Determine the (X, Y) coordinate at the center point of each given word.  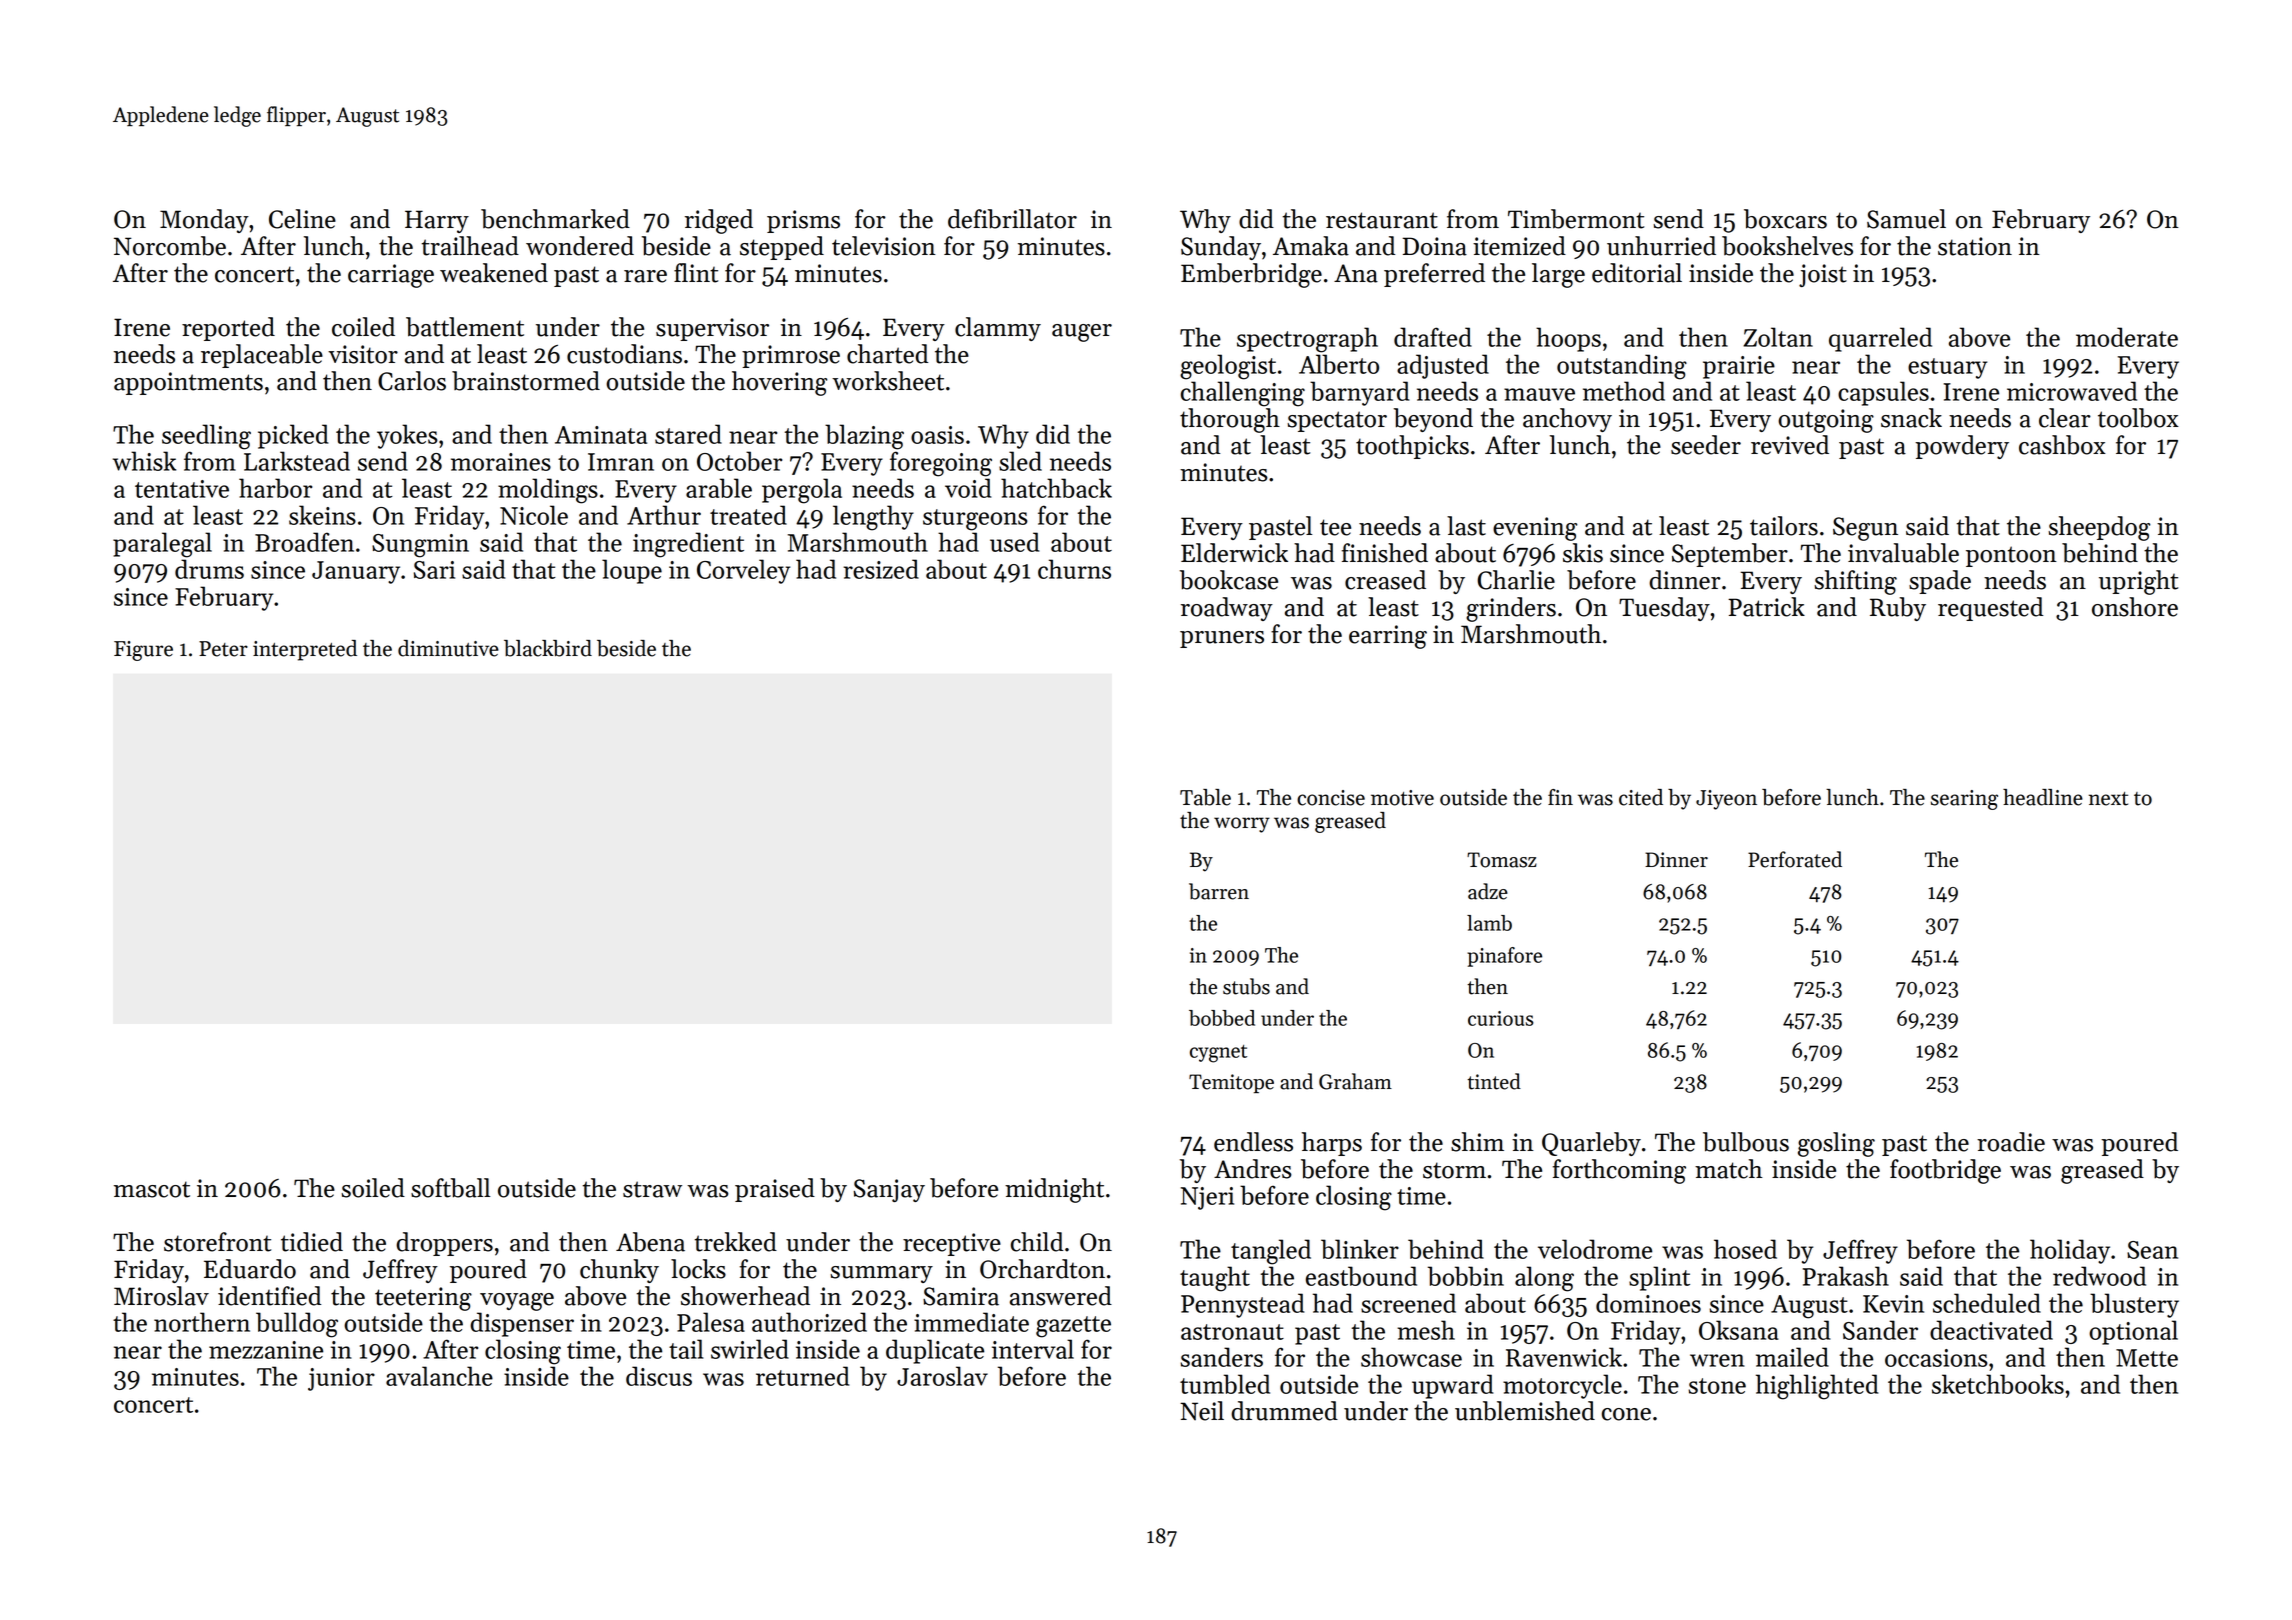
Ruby (1898, 609)
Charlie (1516, 580)
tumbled (1225, 1384)
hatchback (1056, 488)
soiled (373, 1188)
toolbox (2138, 418)
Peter (223, 649)
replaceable (262, 356)
